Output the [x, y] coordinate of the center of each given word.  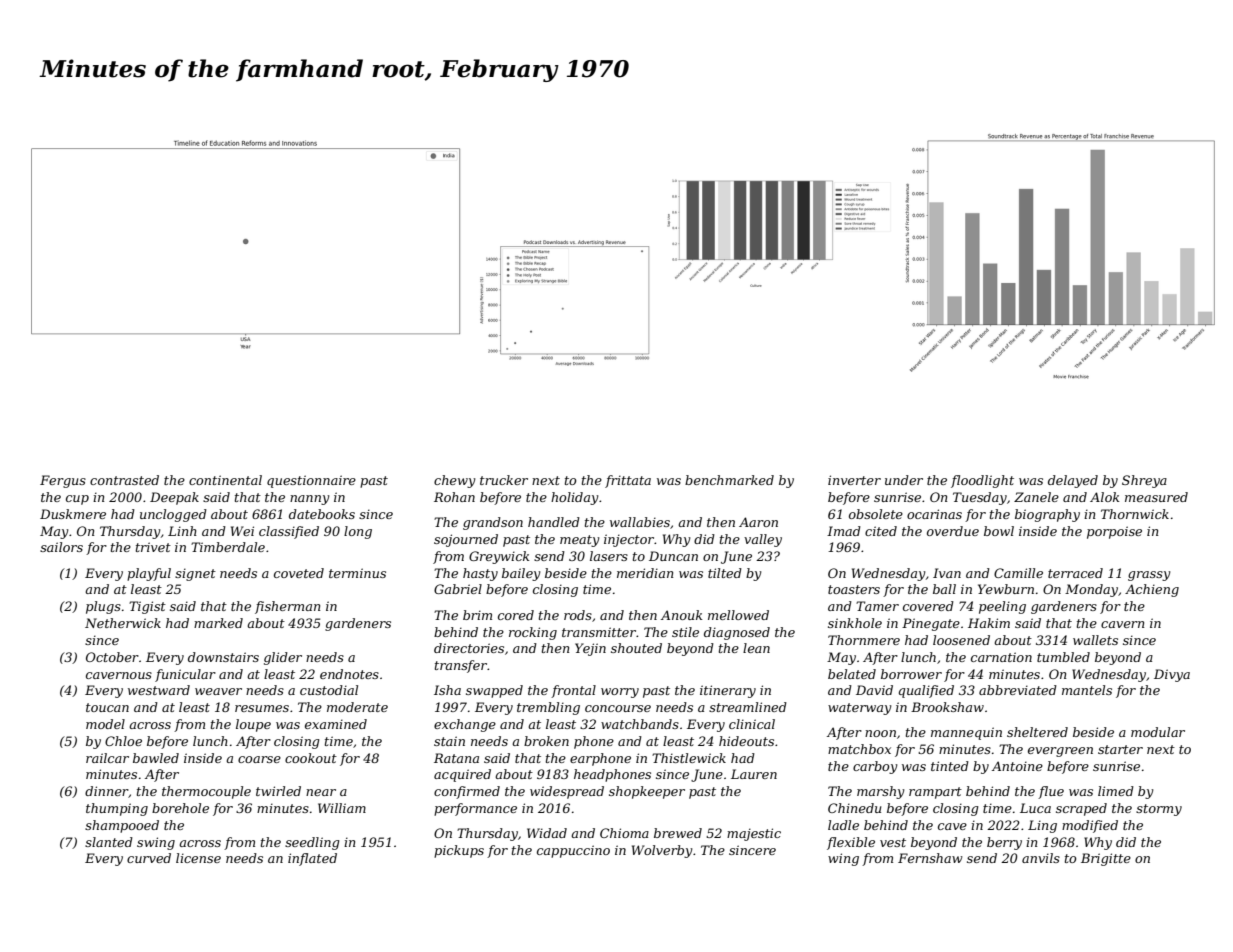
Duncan [673, 556]
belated [852, 674]
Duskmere [73, 514]
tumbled [1063, 657]
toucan [107, 707]
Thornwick [1135, 514]
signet [195, 574]
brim [477, 615]
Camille [1018, 573]
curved [149, 858]
